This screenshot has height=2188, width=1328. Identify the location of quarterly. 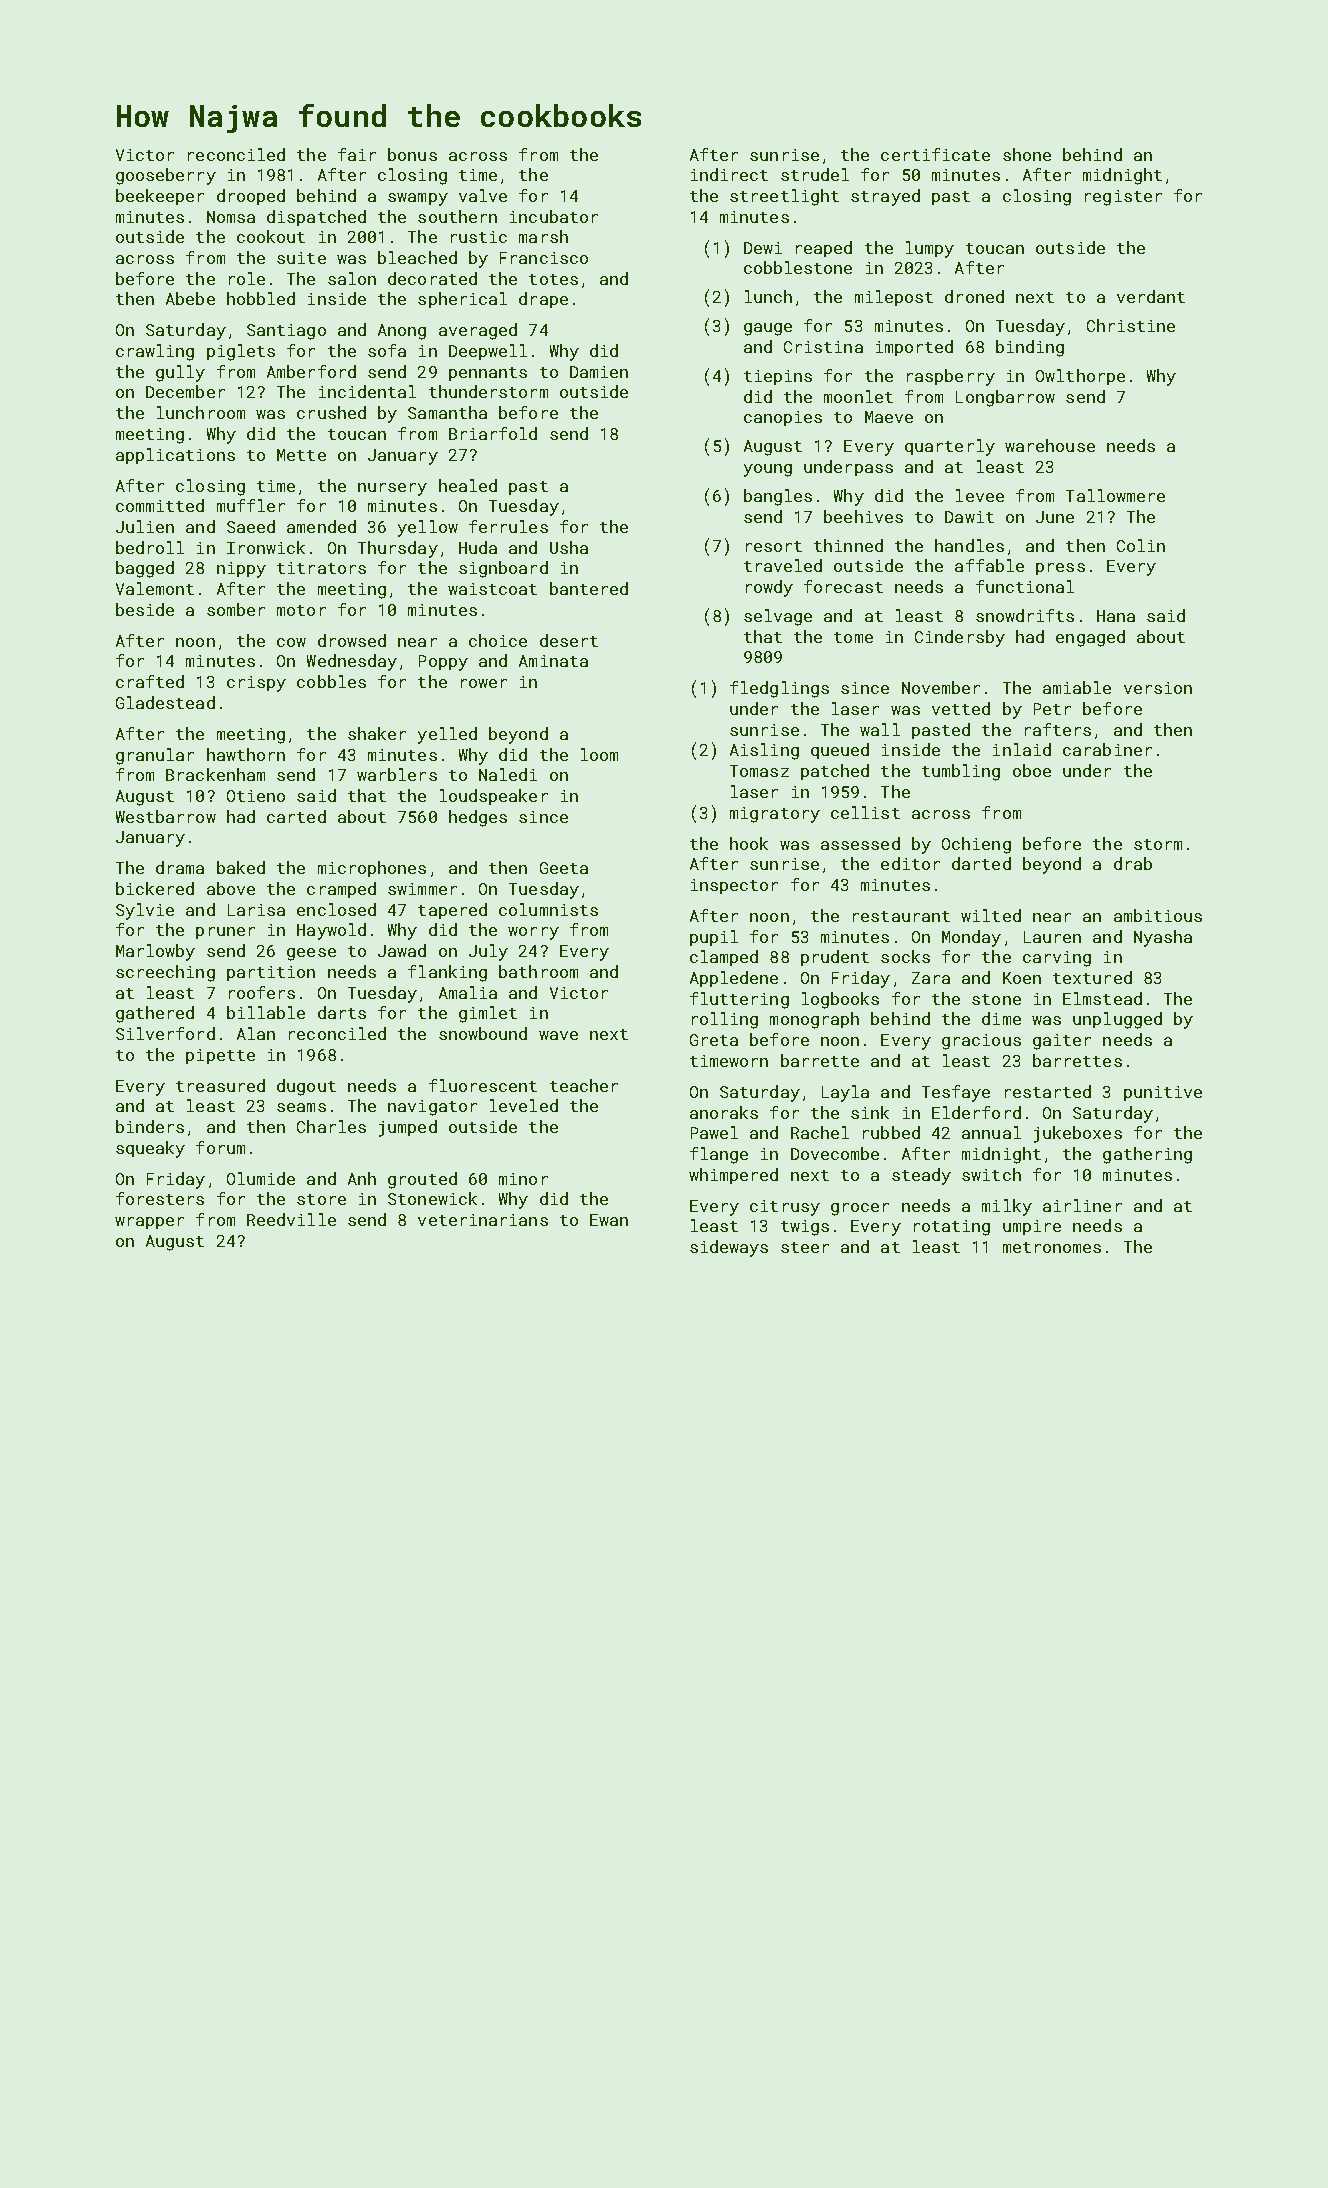
(950, 447).
